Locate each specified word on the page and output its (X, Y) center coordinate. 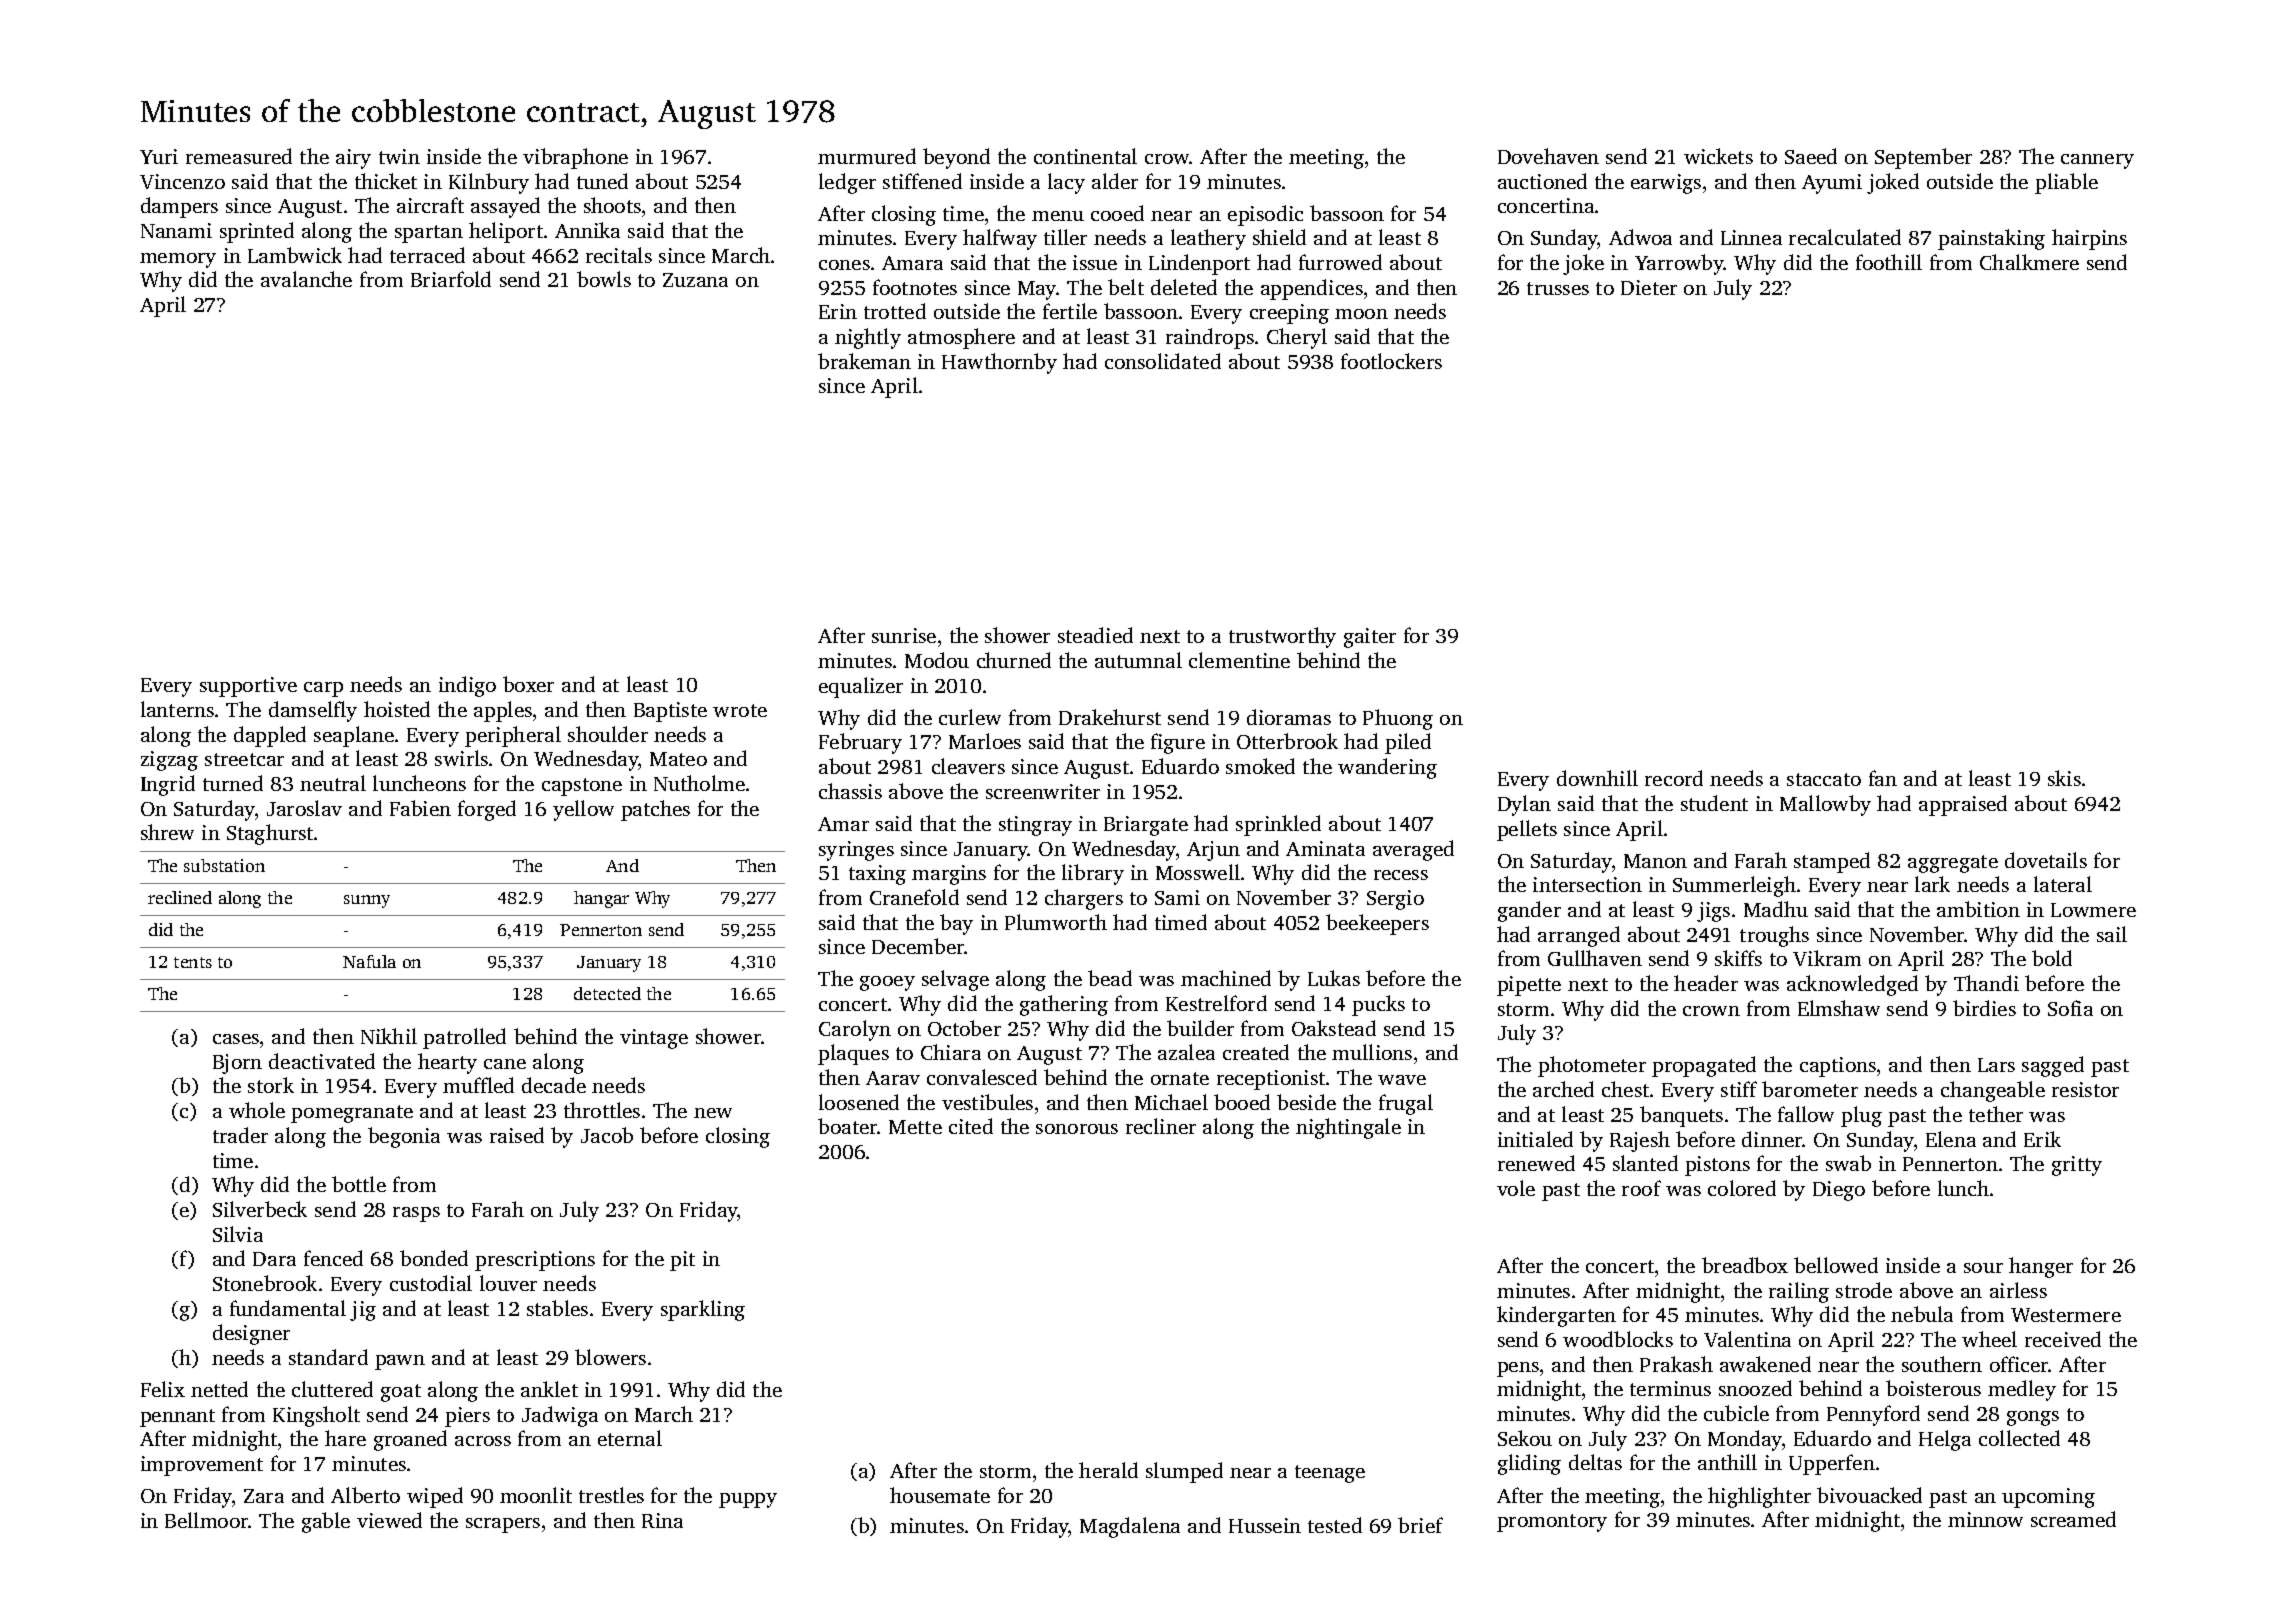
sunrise (904, 635)
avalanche (306, 279)
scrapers (503, 1525)
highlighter (1759, 1497)
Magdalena (1130, 1527)
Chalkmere (2029, 262)
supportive (248, 687)
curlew (970, 717)
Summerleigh (1734, 886)
